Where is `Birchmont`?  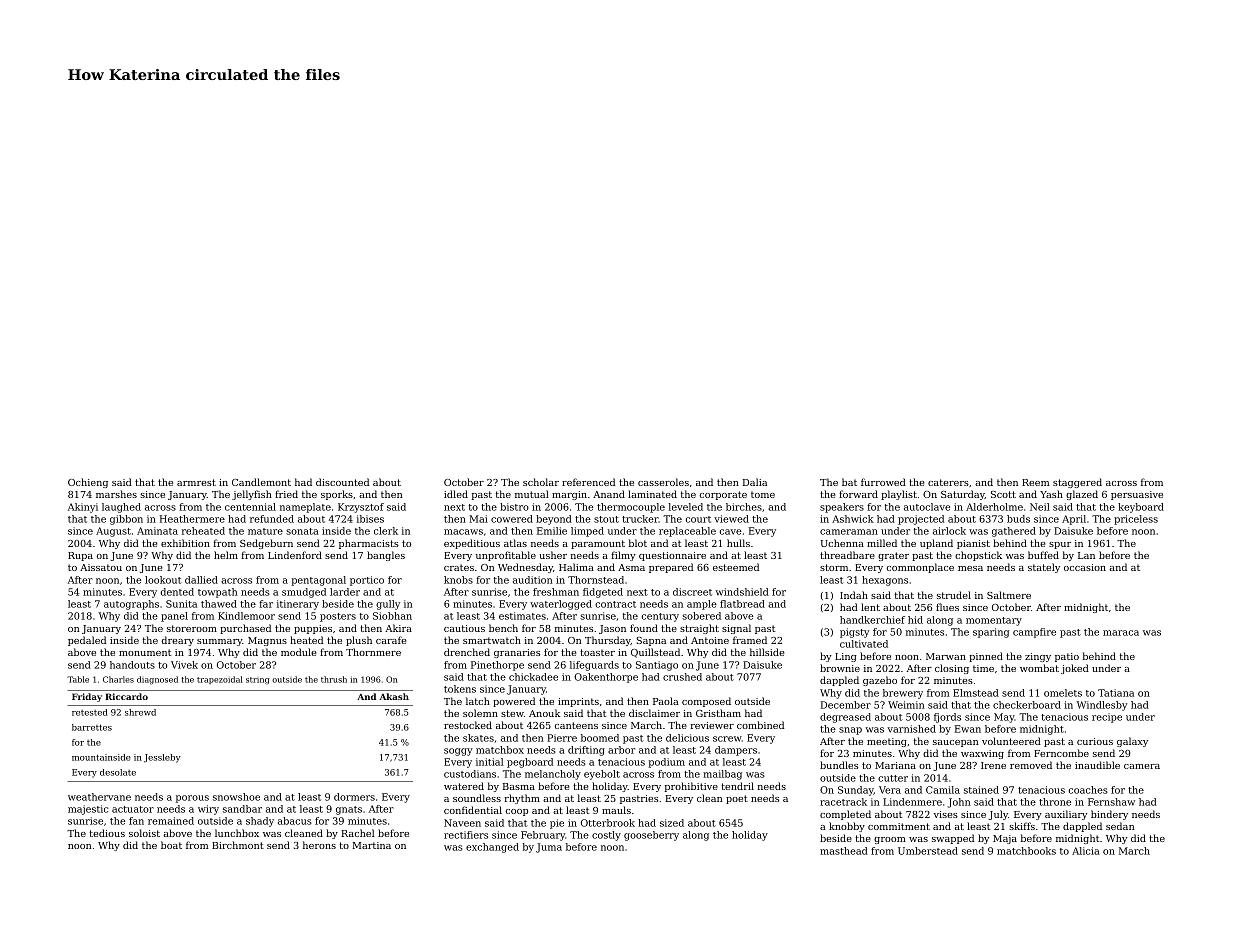 Birchmont is located at coordinates (238, 845).
